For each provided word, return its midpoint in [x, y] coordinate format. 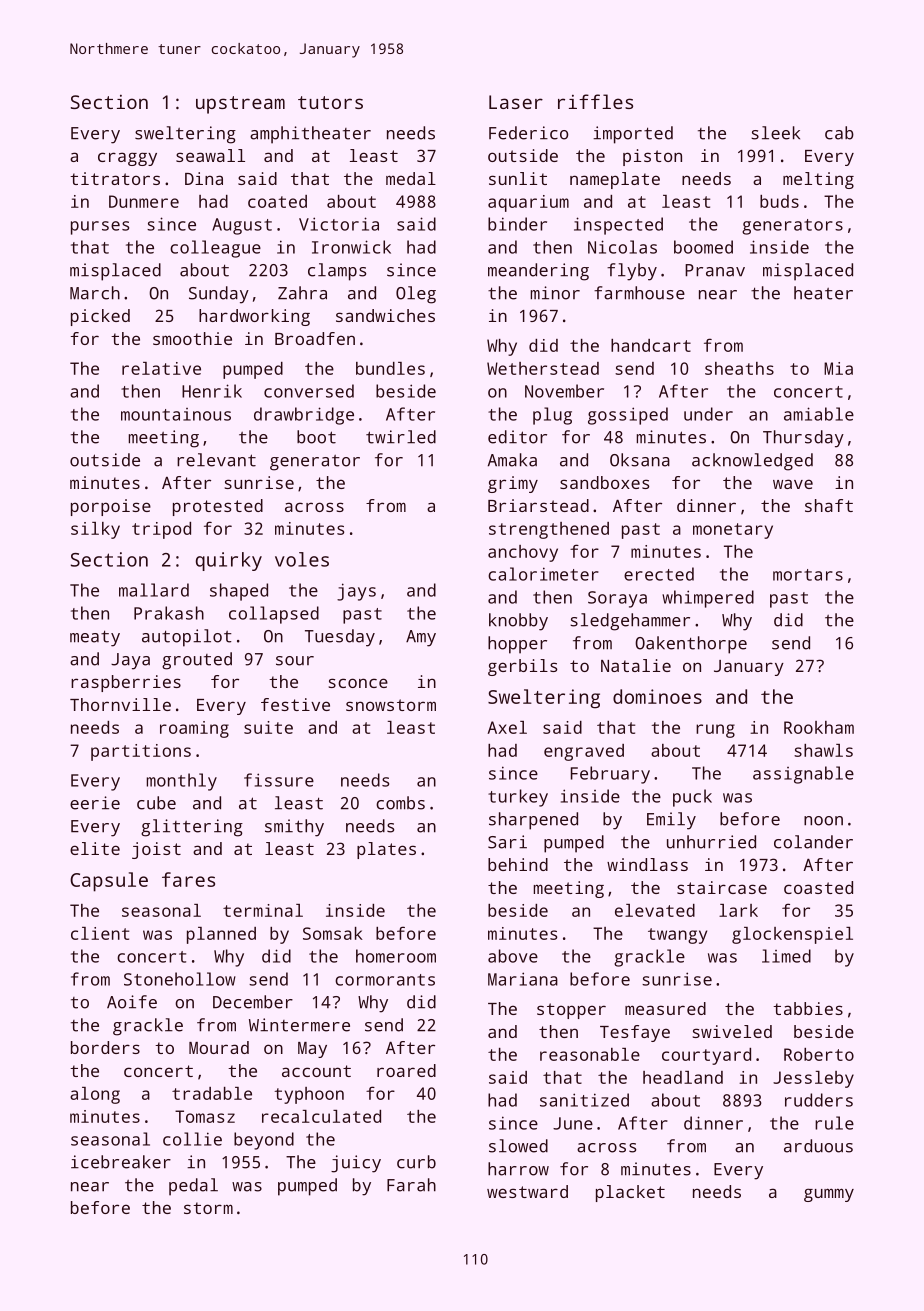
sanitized [584, 1100]
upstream [240, 105]
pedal [193, 1187]
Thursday [803, 439]
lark [738, 910]
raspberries [126, 683]
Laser [516, 102]
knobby [518, 622]
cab [839, 133]
